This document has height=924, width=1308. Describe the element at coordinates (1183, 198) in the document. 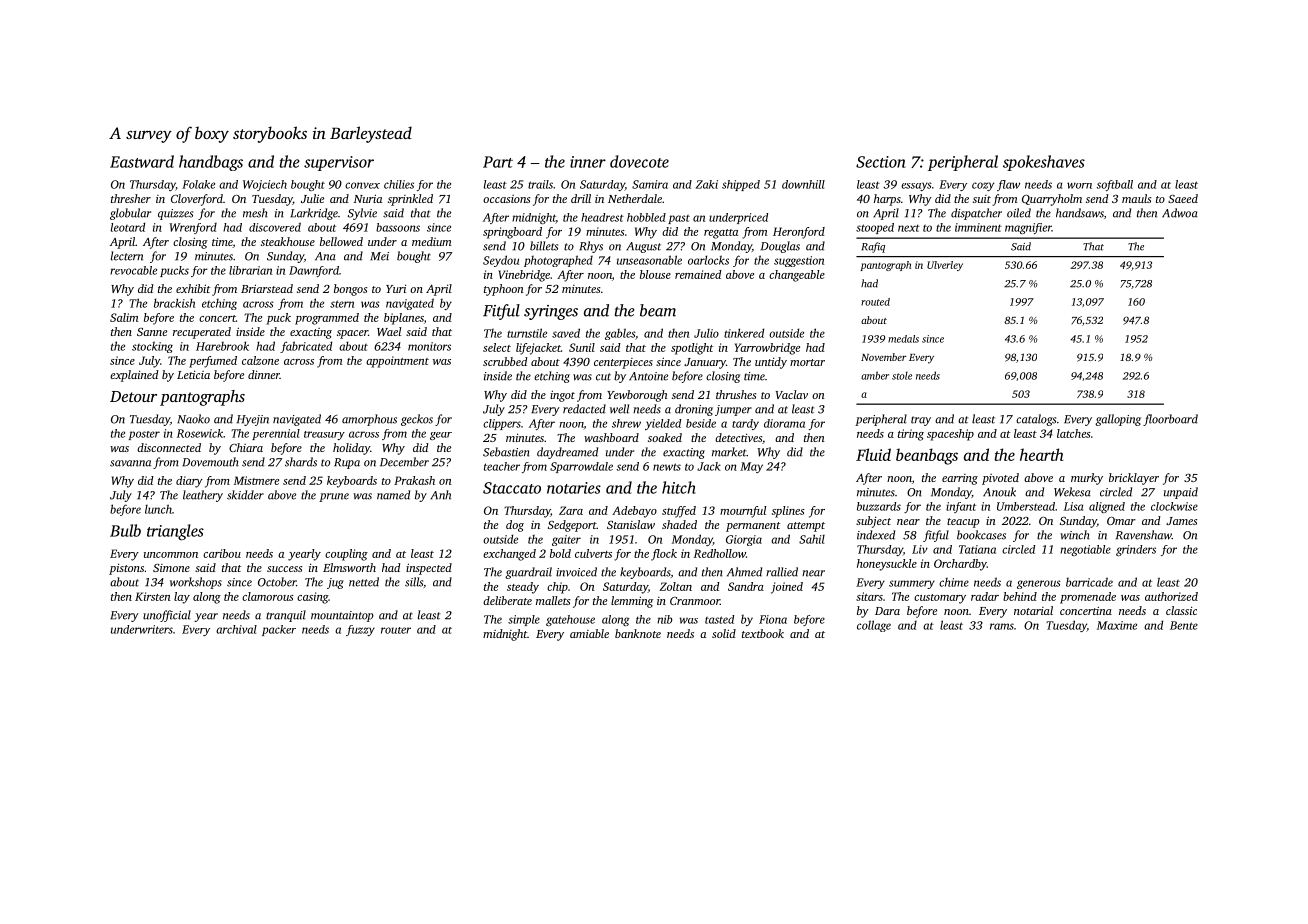

I see `Saeed` at that location.
